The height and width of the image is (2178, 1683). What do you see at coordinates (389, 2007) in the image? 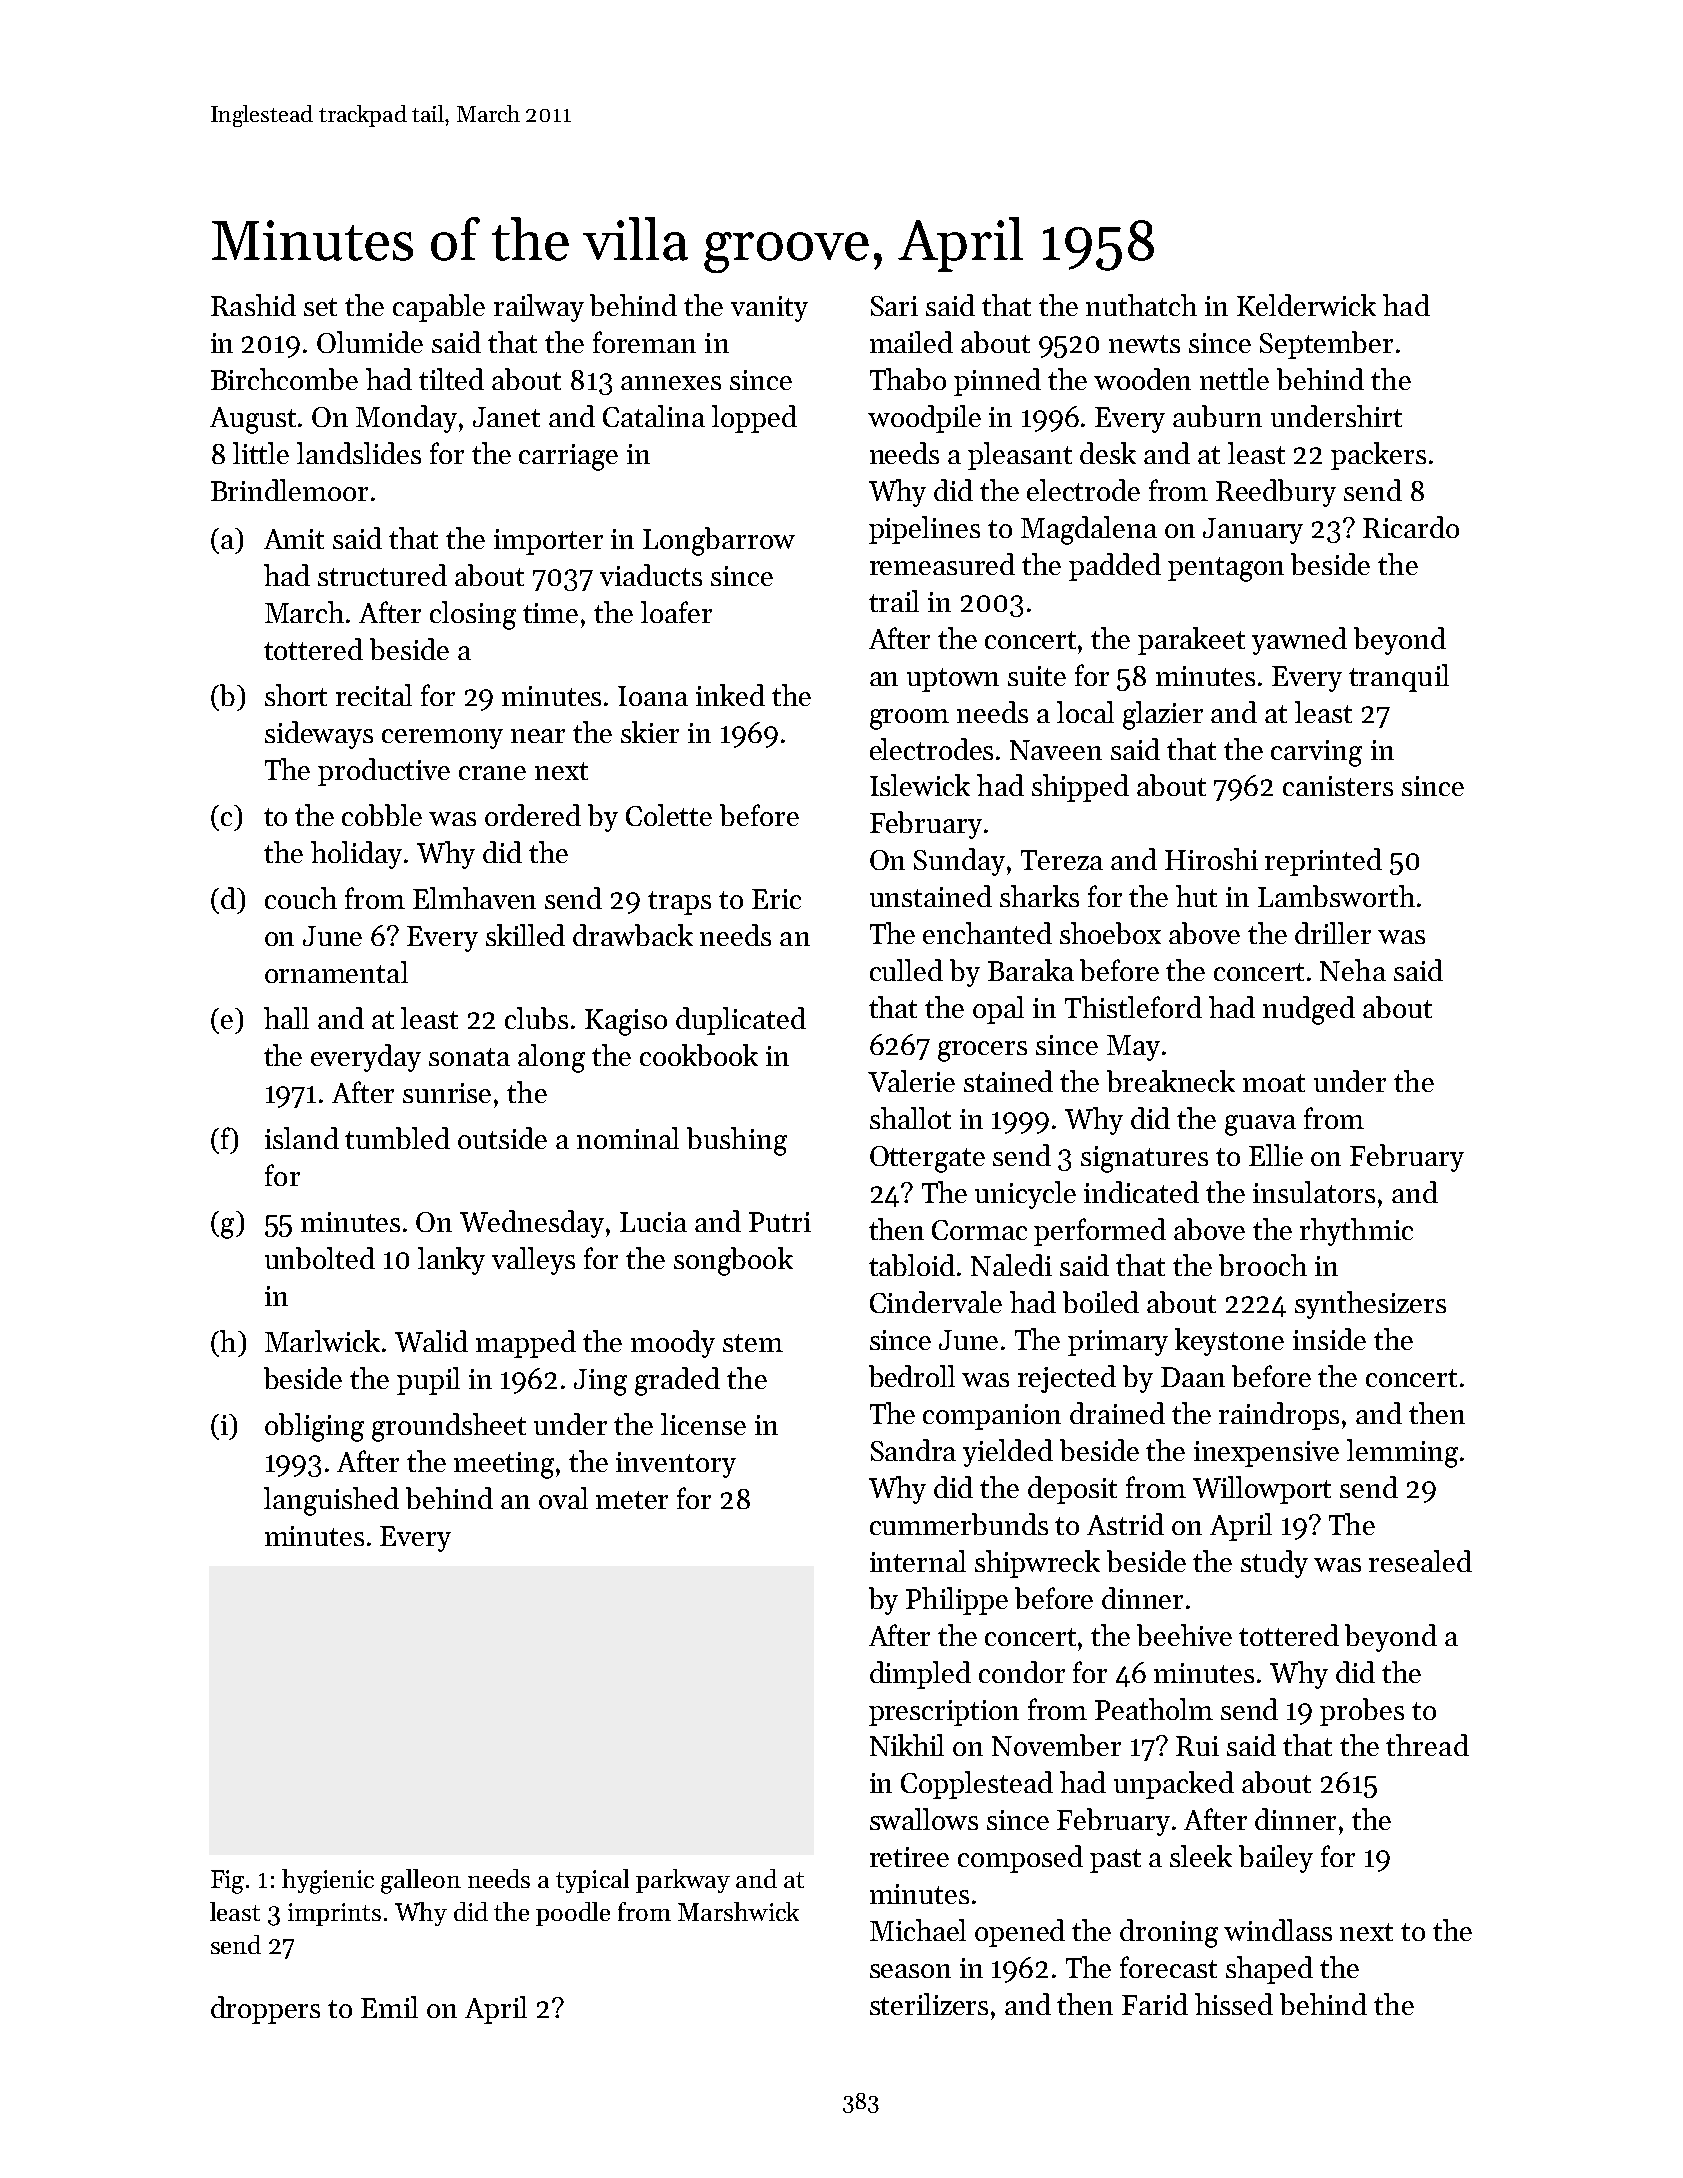
I see `Emil` at bounding box center [389, 2007].
